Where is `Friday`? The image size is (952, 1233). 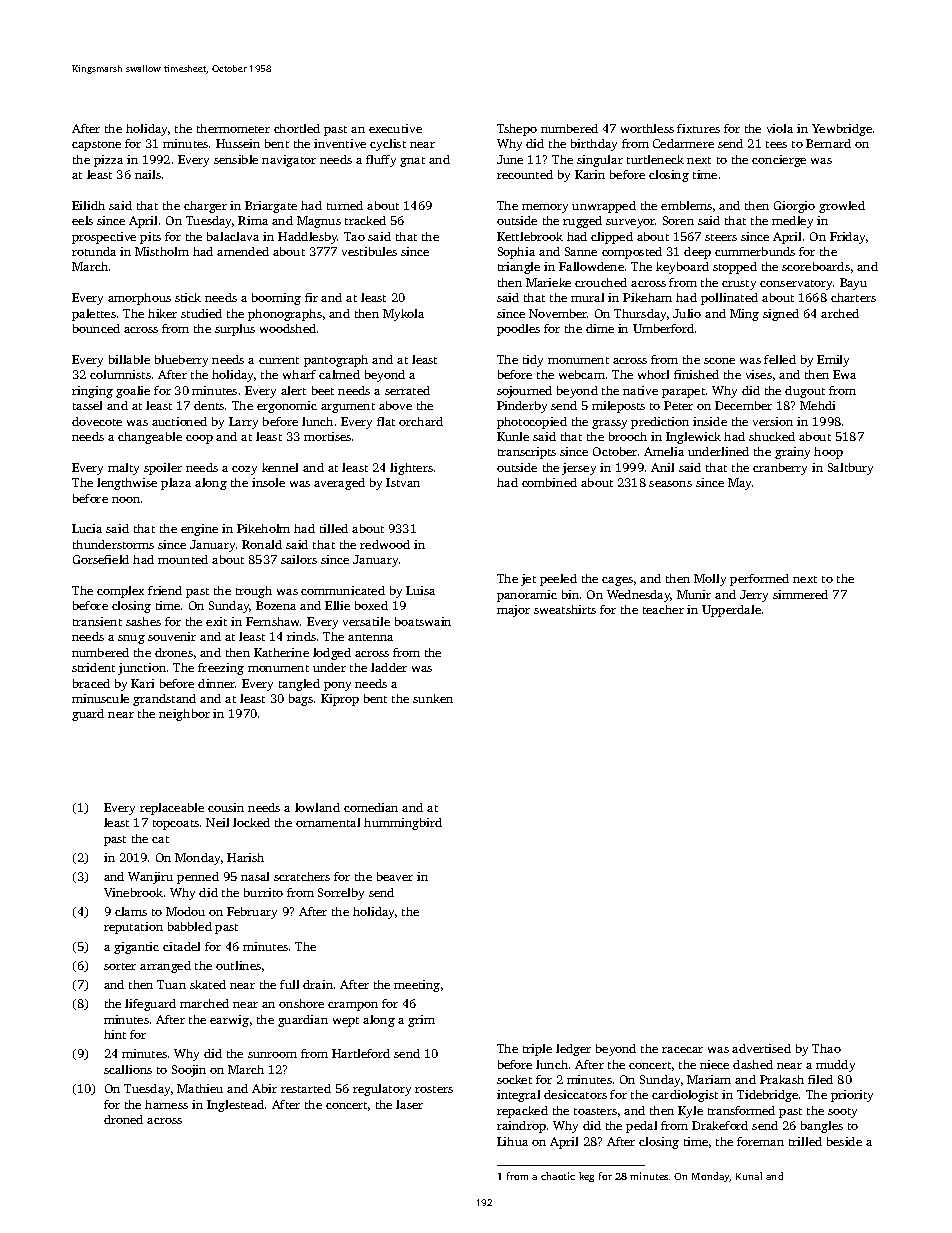
Friday is located at coordinates (847, 238).
